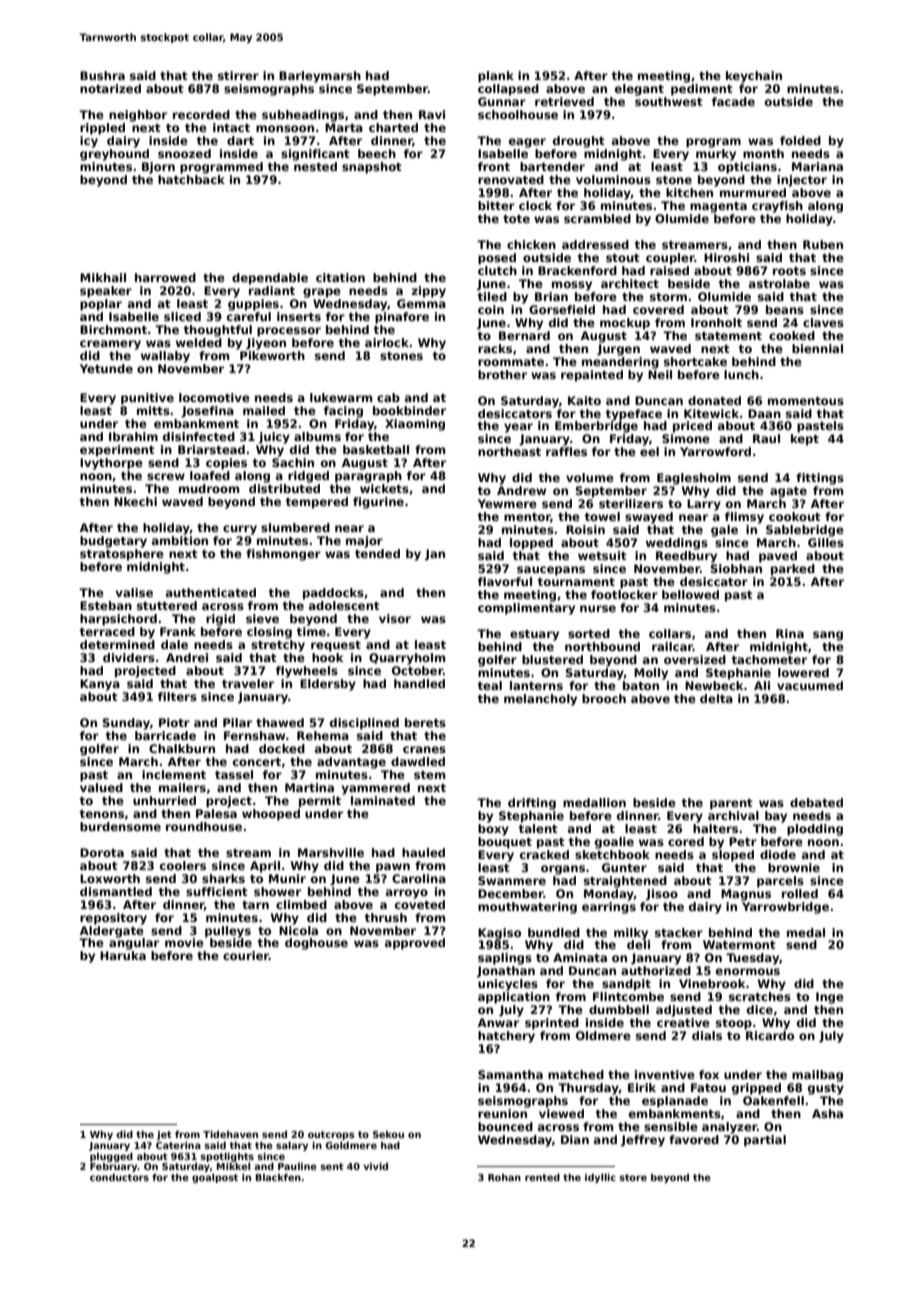 Image resolution: width=924 pixels, height=1314 pixels. What do you see at coordinates (504, 1177) in the screenshot?
I see `Rohan` at bounding box center [504, 1177].
